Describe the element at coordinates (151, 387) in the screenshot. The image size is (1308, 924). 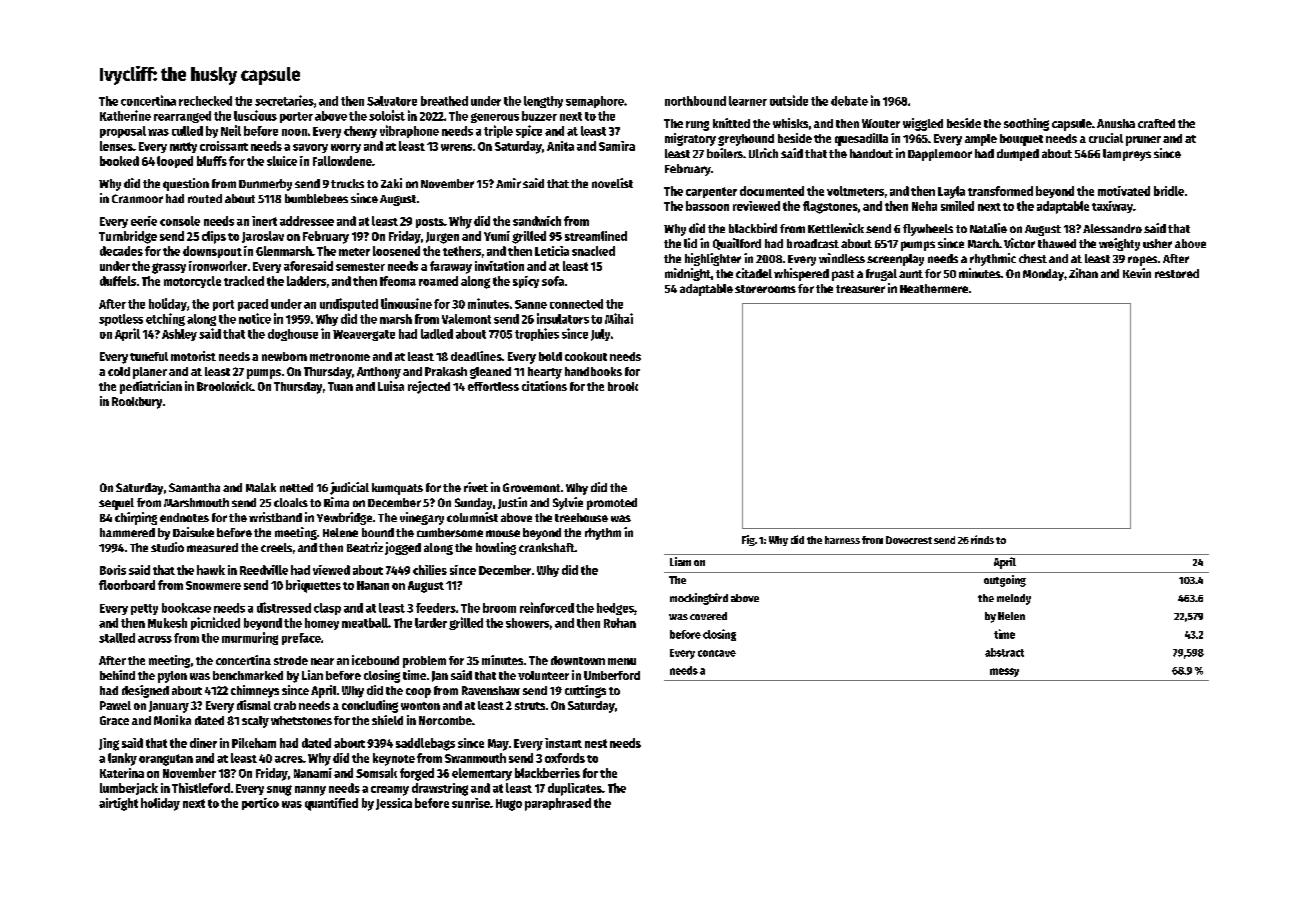
I see `pediatrician` at that location.
